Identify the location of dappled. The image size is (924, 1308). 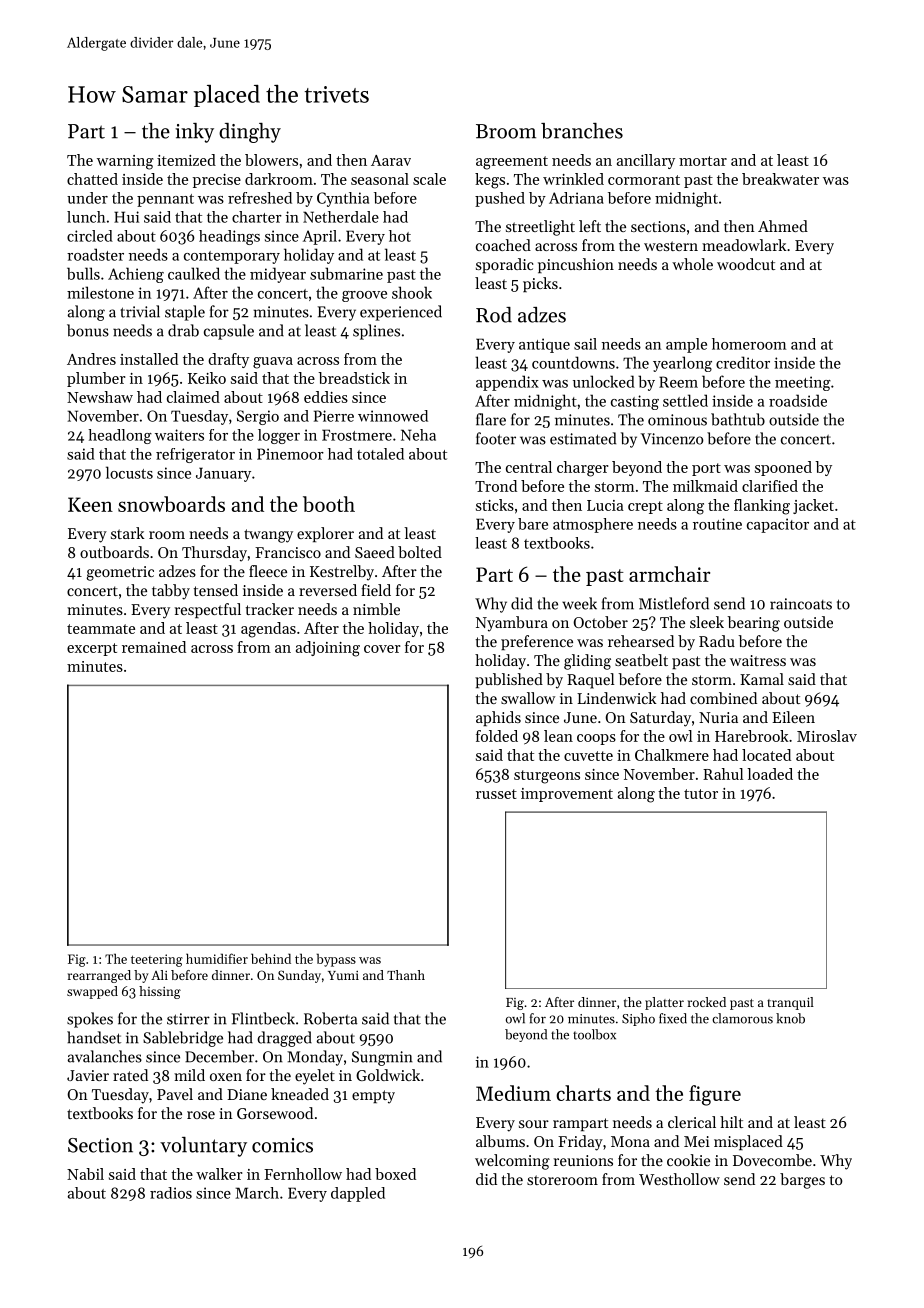
(358, 1194).
